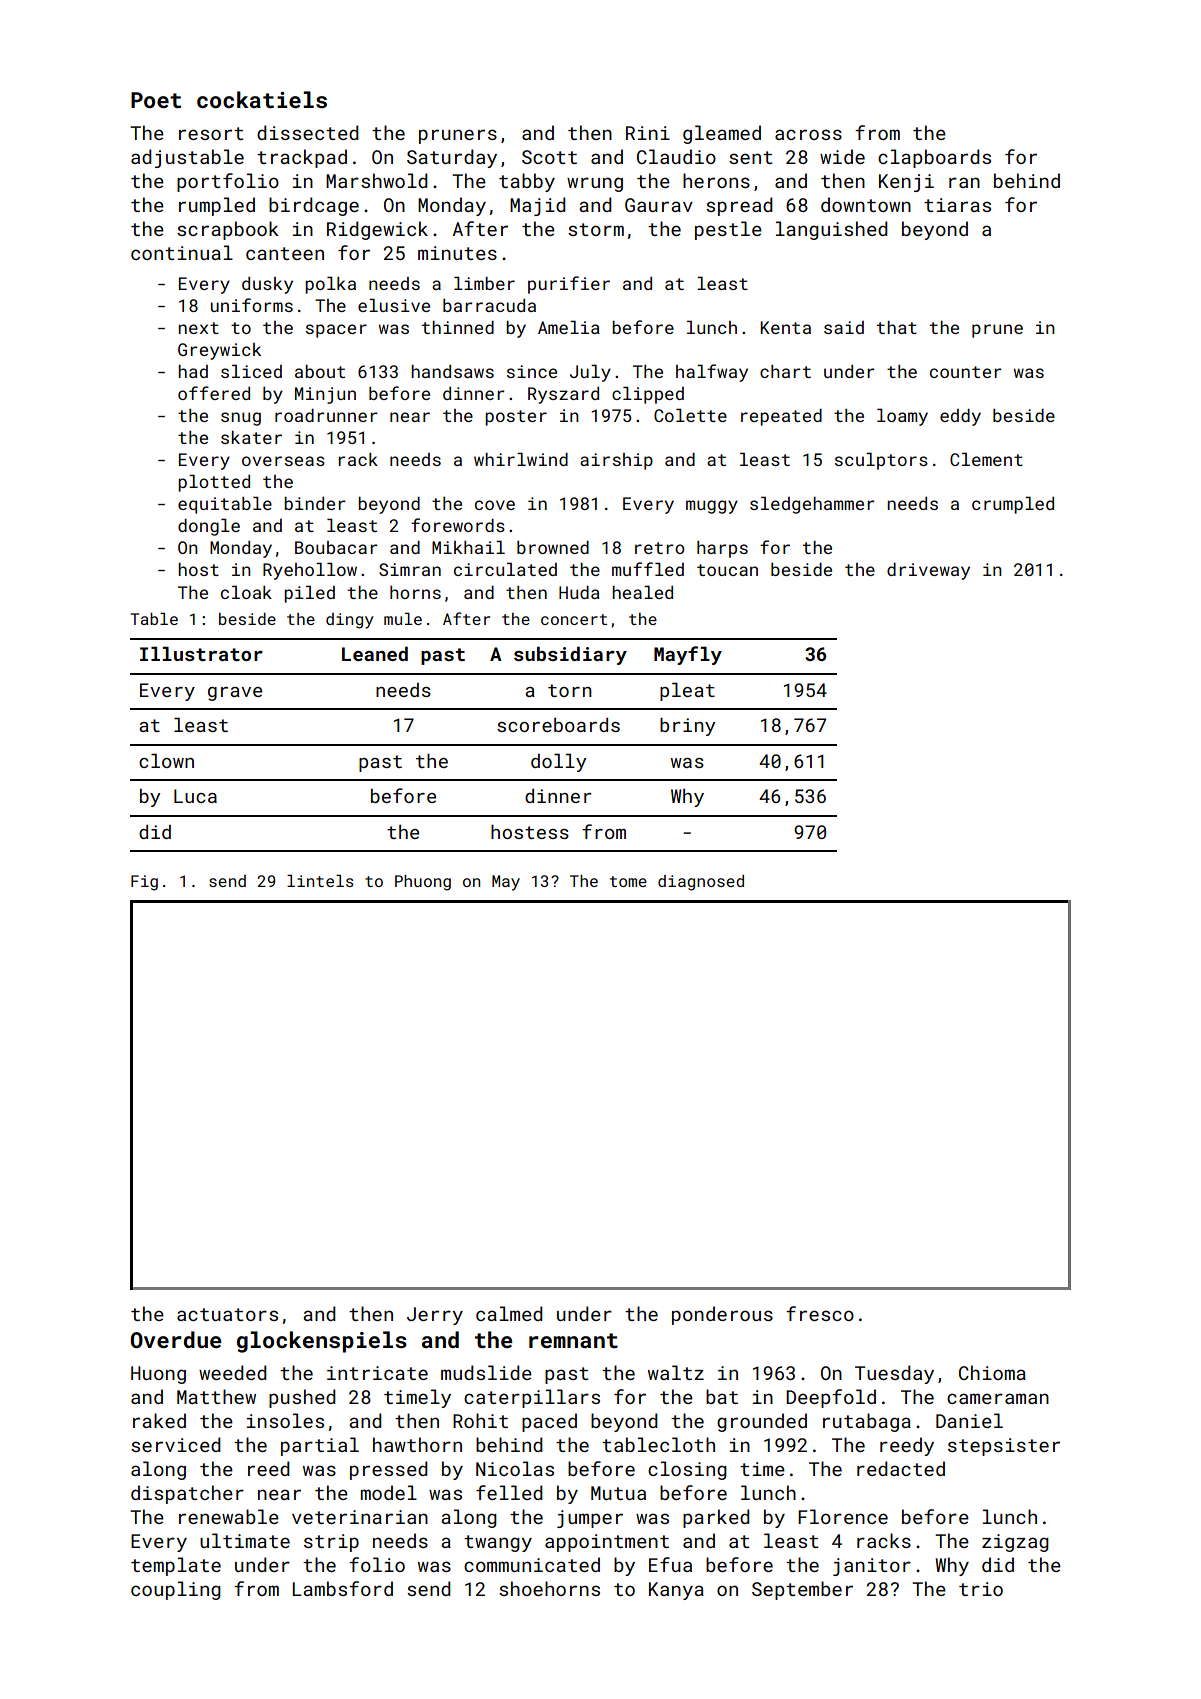 Image resolution: width=1201 pixels, height=1699 pixels. What do you see at coordinates (343, 1588) in the screenshot?
I see `Lambsford` at bounding box center [343, 1588].
